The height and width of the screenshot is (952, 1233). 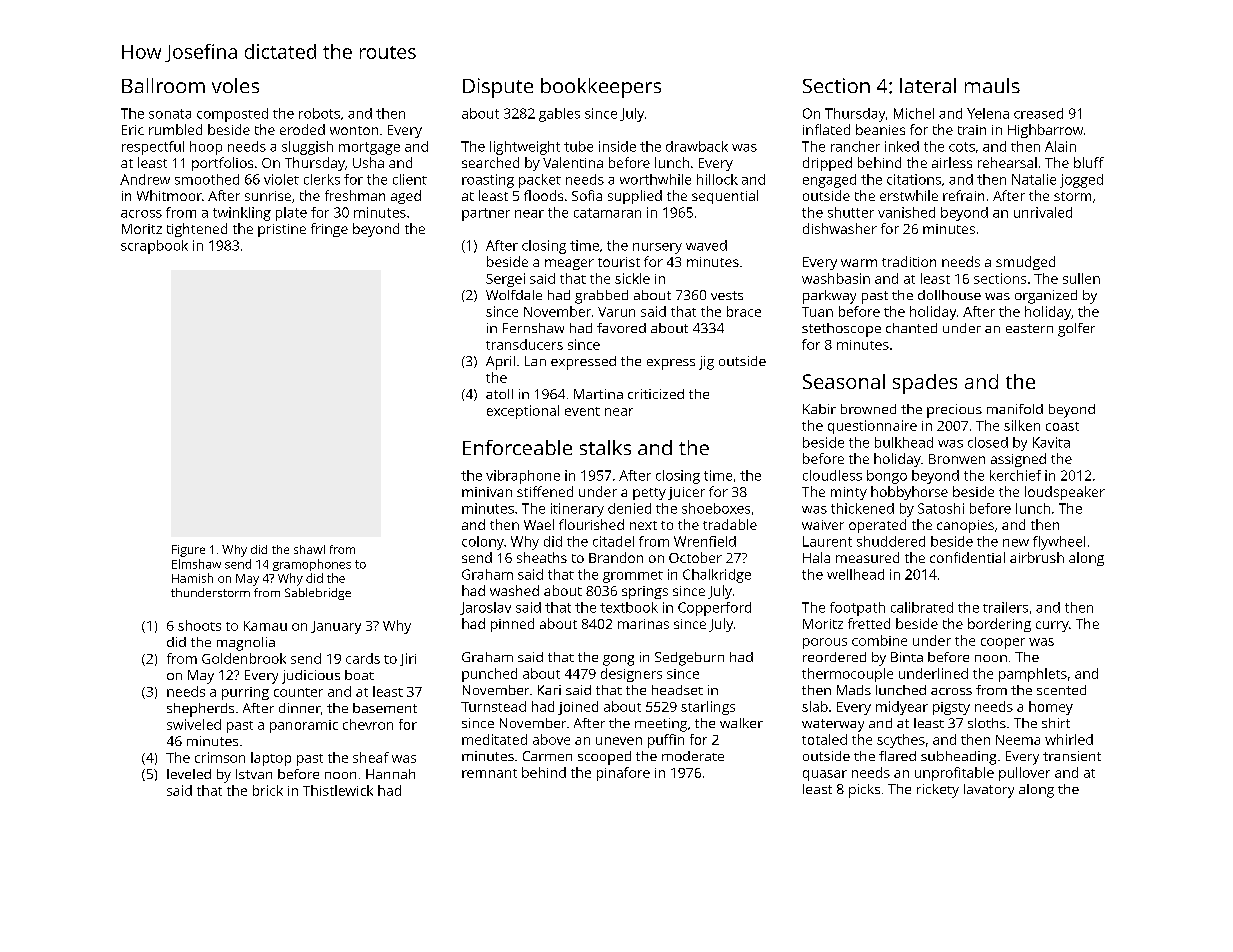 What do you see at coordinates (928, 85) in the screenshot?
I see `lateral` at bounding box center [928, 85].
